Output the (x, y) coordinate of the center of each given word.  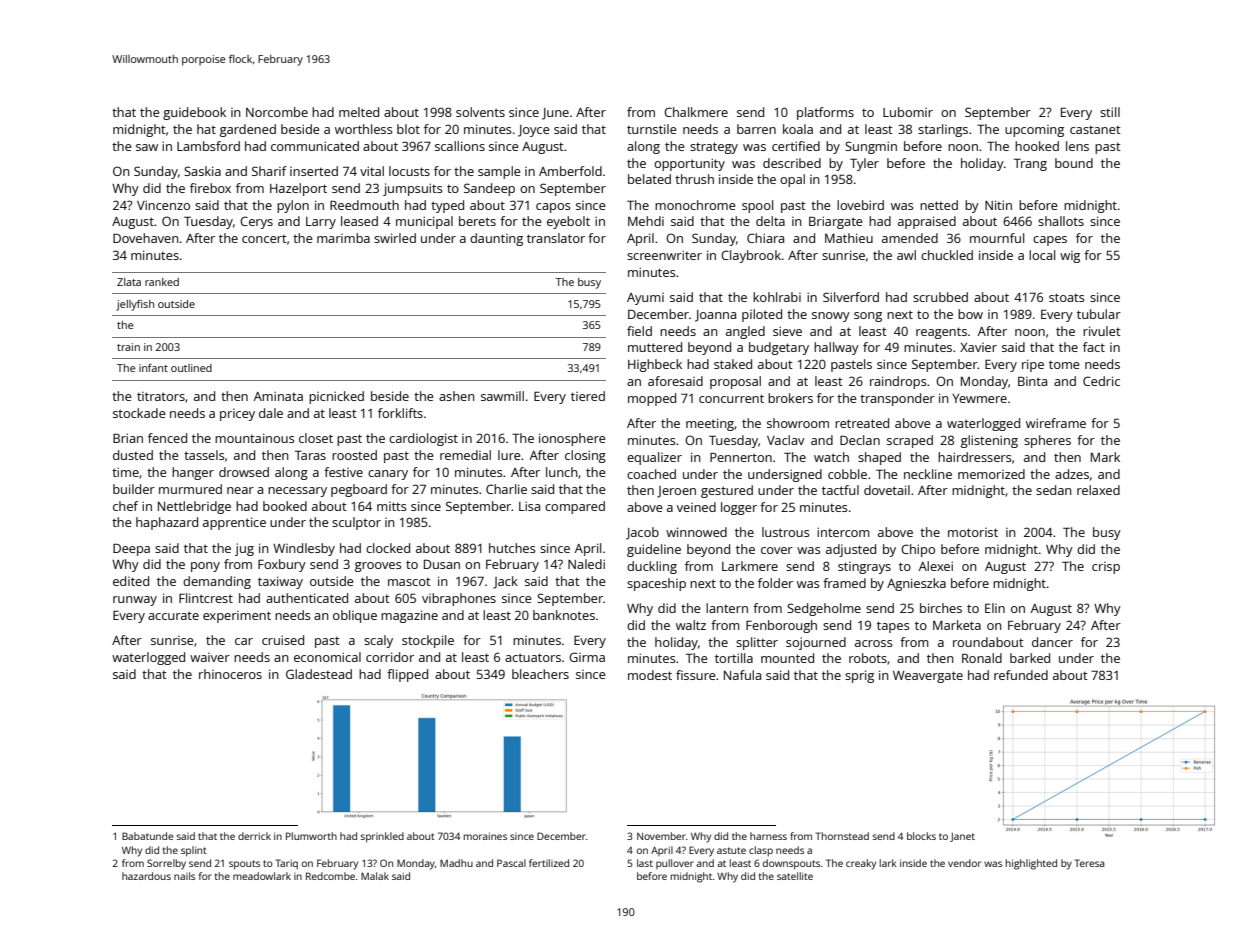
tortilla (734, 658)
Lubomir (908, 112)
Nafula (742, 675)
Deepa (131, 550)
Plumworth (311, 836)
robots (868, 658)
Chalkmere (696, 112)
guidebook (194, 113)
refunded (1021, 675)
